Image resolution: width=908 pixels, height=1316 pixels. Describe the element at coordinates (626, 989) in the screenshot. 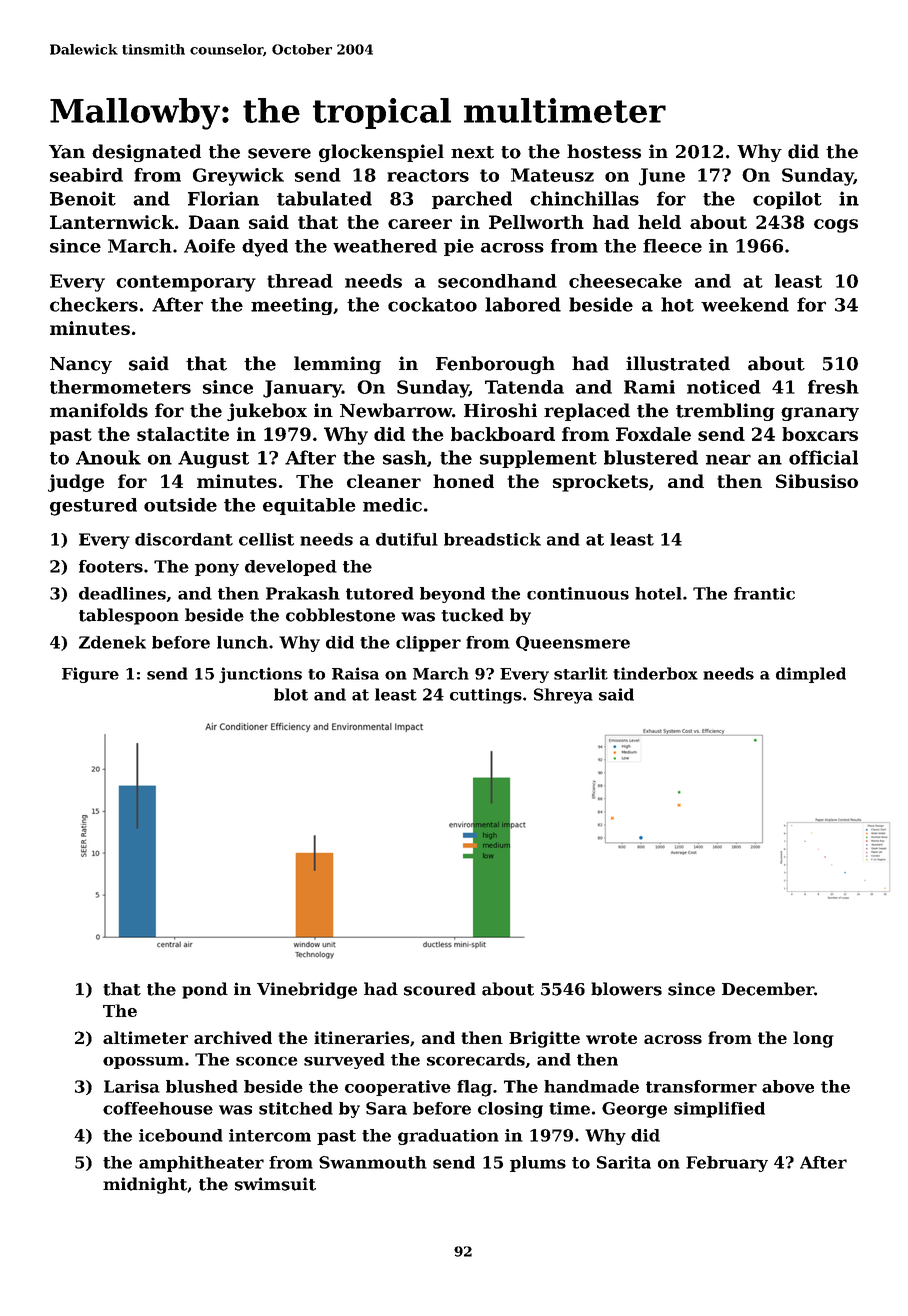

I see `blowers` at that location.
